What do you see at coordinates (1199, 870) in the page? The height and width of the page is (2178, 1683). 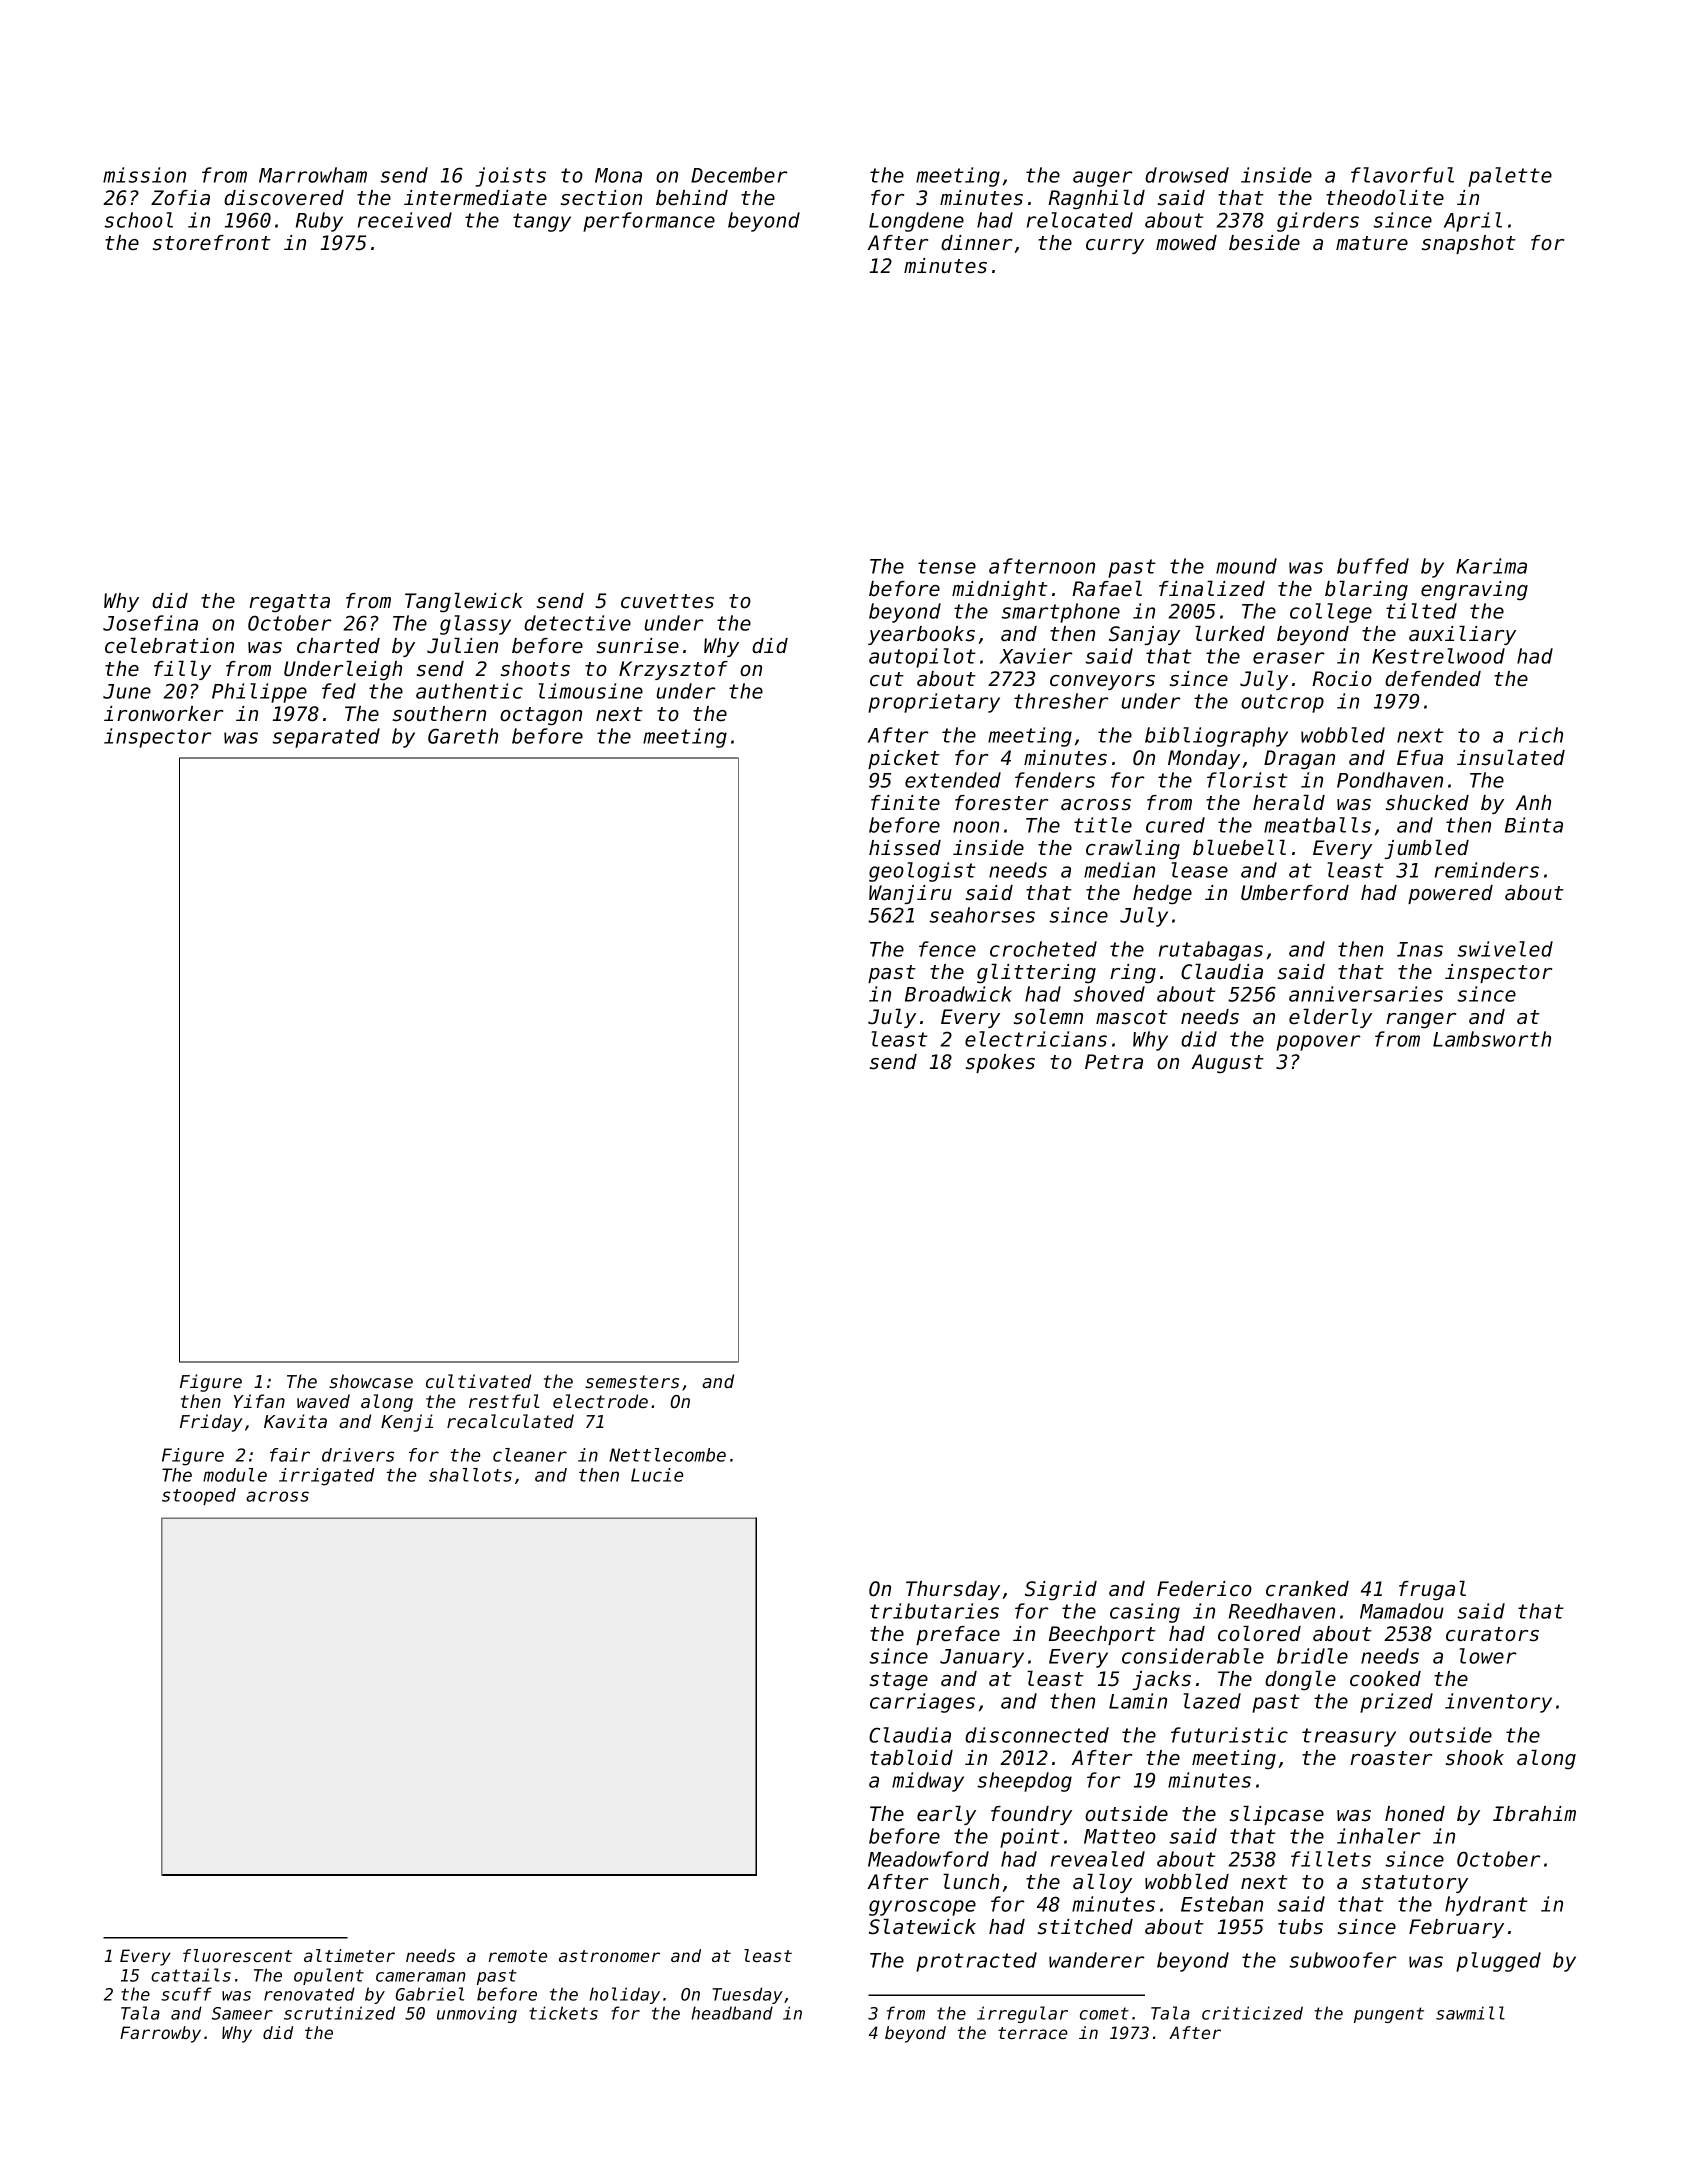 I see `lease` at bounding box center [1199, 870].
